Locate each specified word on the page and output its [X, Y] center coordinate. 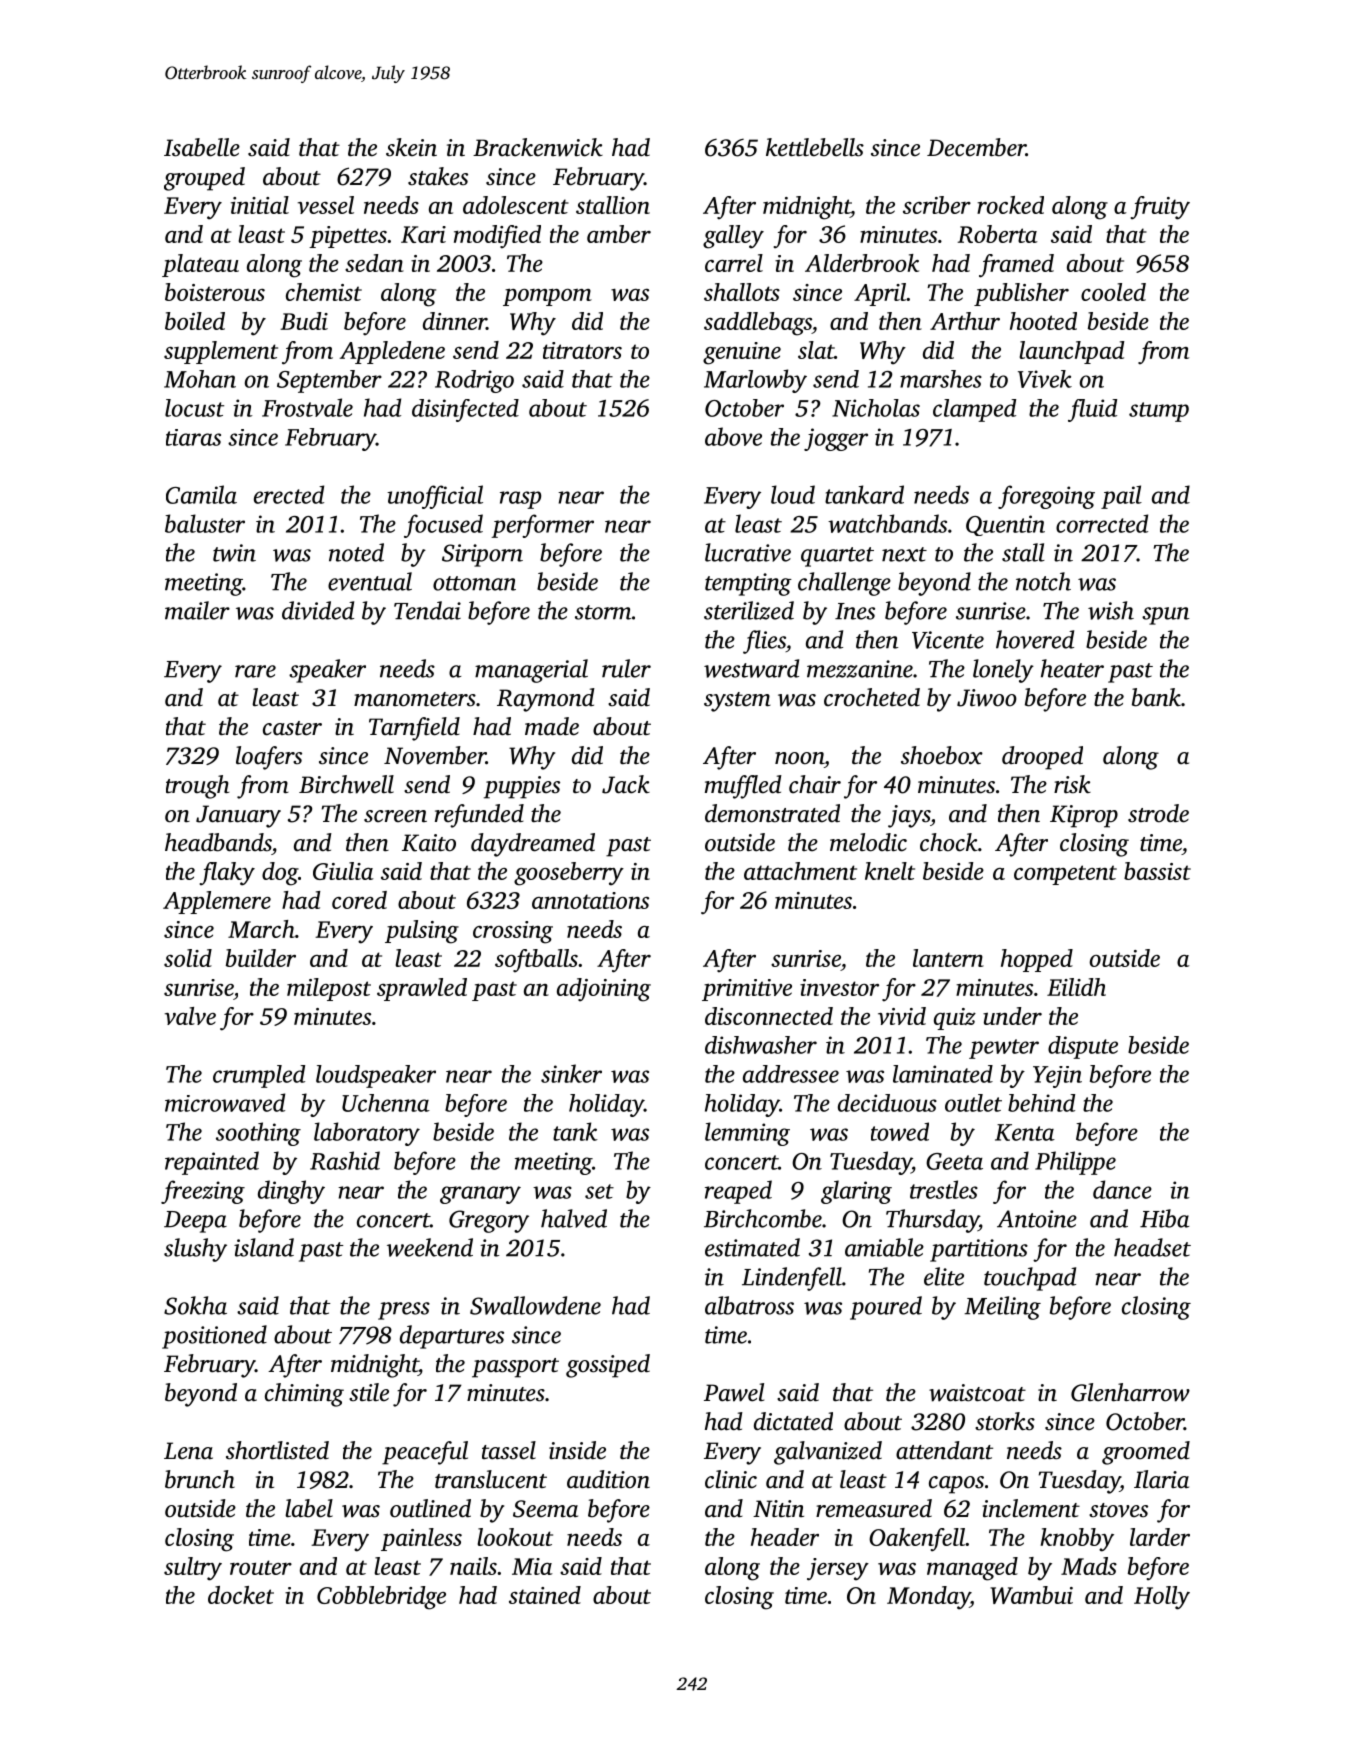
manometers [415, 699]
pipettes [348, 237]
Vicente [948, 640]
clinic [731, 1479]
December [976, 147]
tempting [748, 584]
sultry [193, 1569]
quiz [955, 1019]
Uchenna [386, 1103]
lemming [747, 1134]
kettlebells [815, 147]
